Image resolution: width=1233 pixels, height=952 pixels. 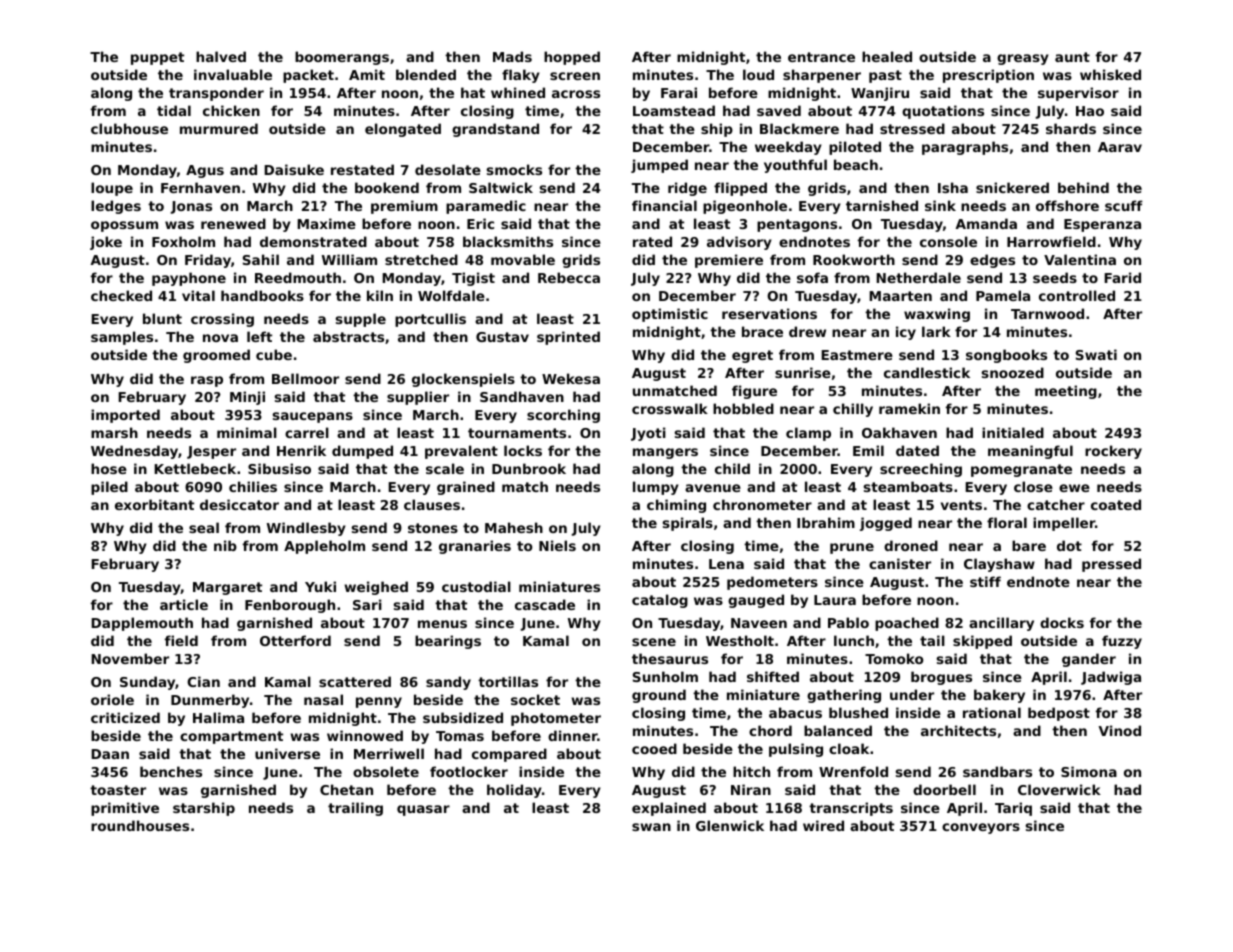 What do you see at coordinates (1120, 147) in the document?
I see `Aarav` at bounding box center [1120, 147].
